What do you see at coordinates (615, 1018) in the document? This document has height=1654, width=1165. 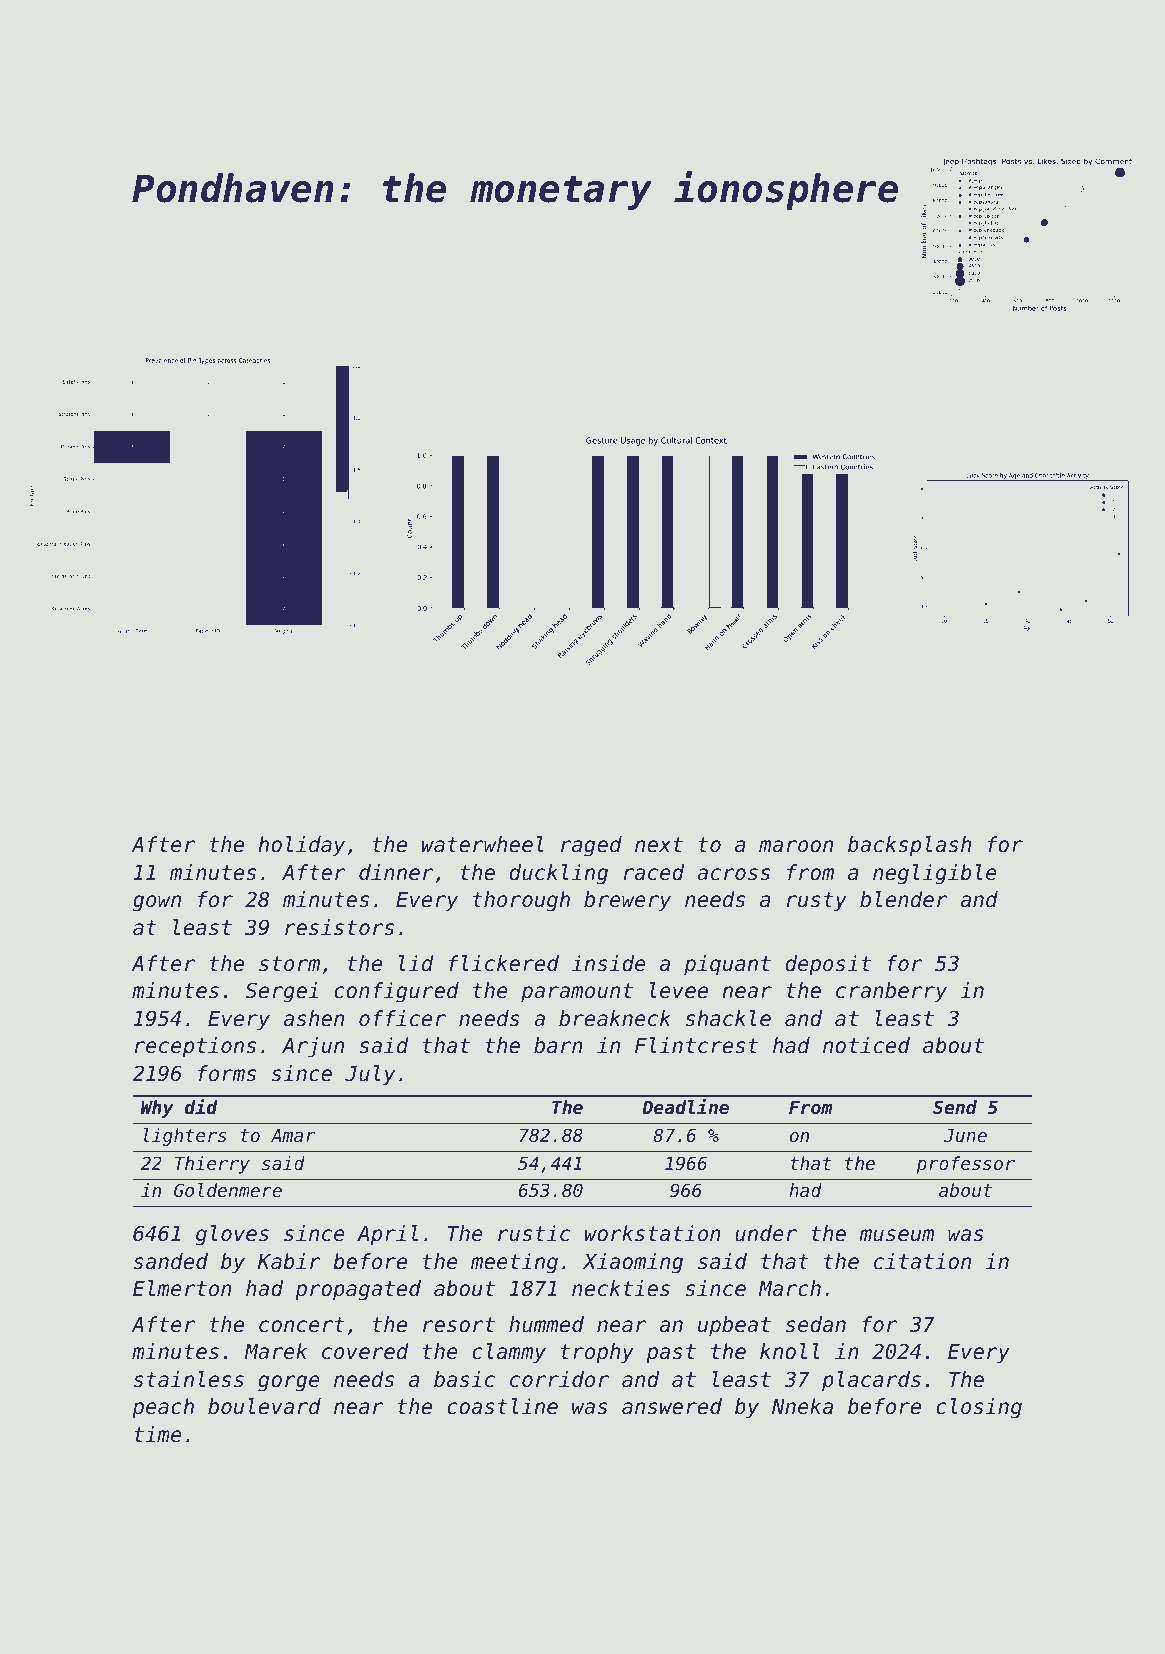 I see `breakneck` at bounding box center [615, 1018].
